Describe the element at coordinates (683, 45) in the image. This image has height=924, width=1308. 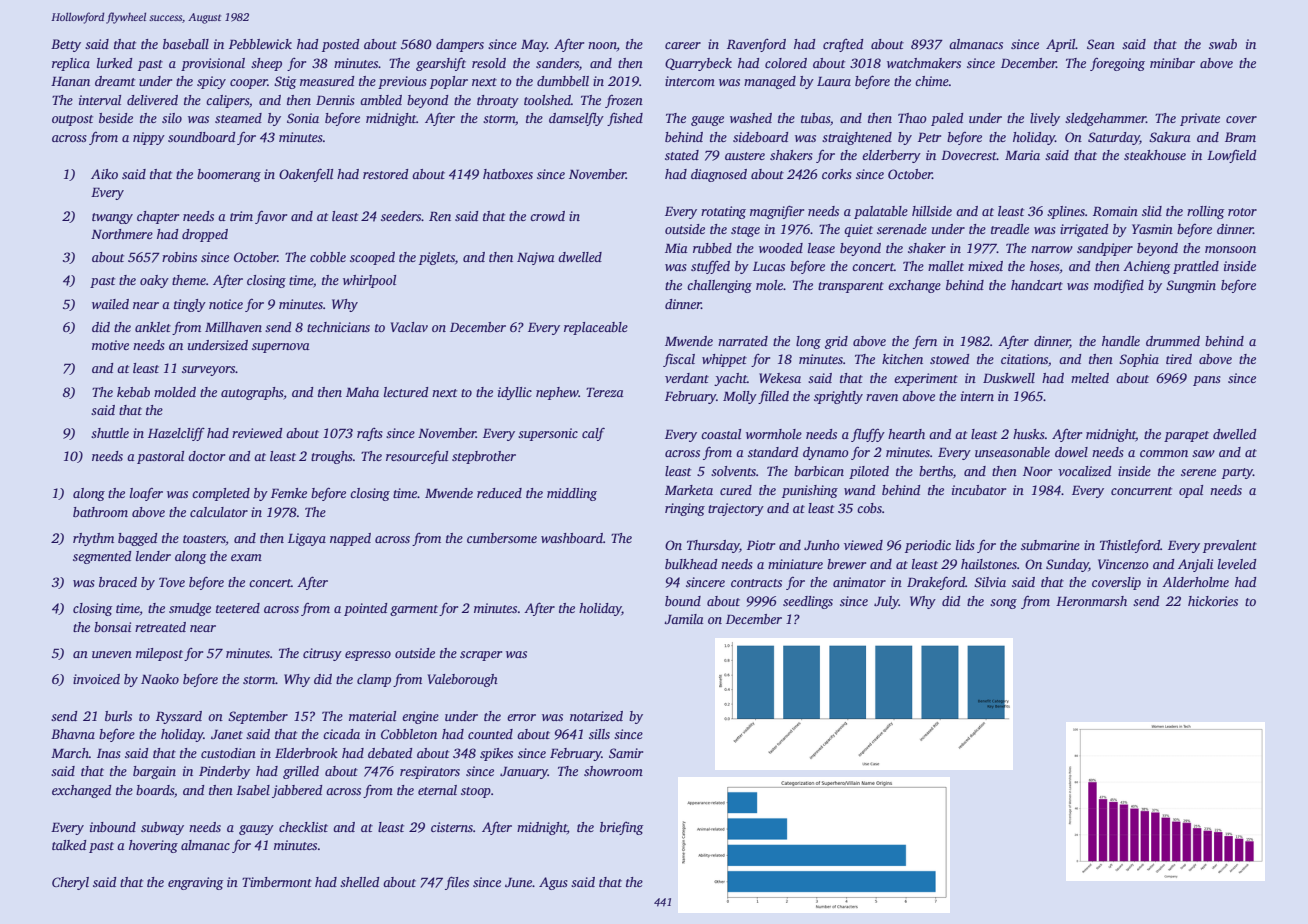
I see `career` at that location.
